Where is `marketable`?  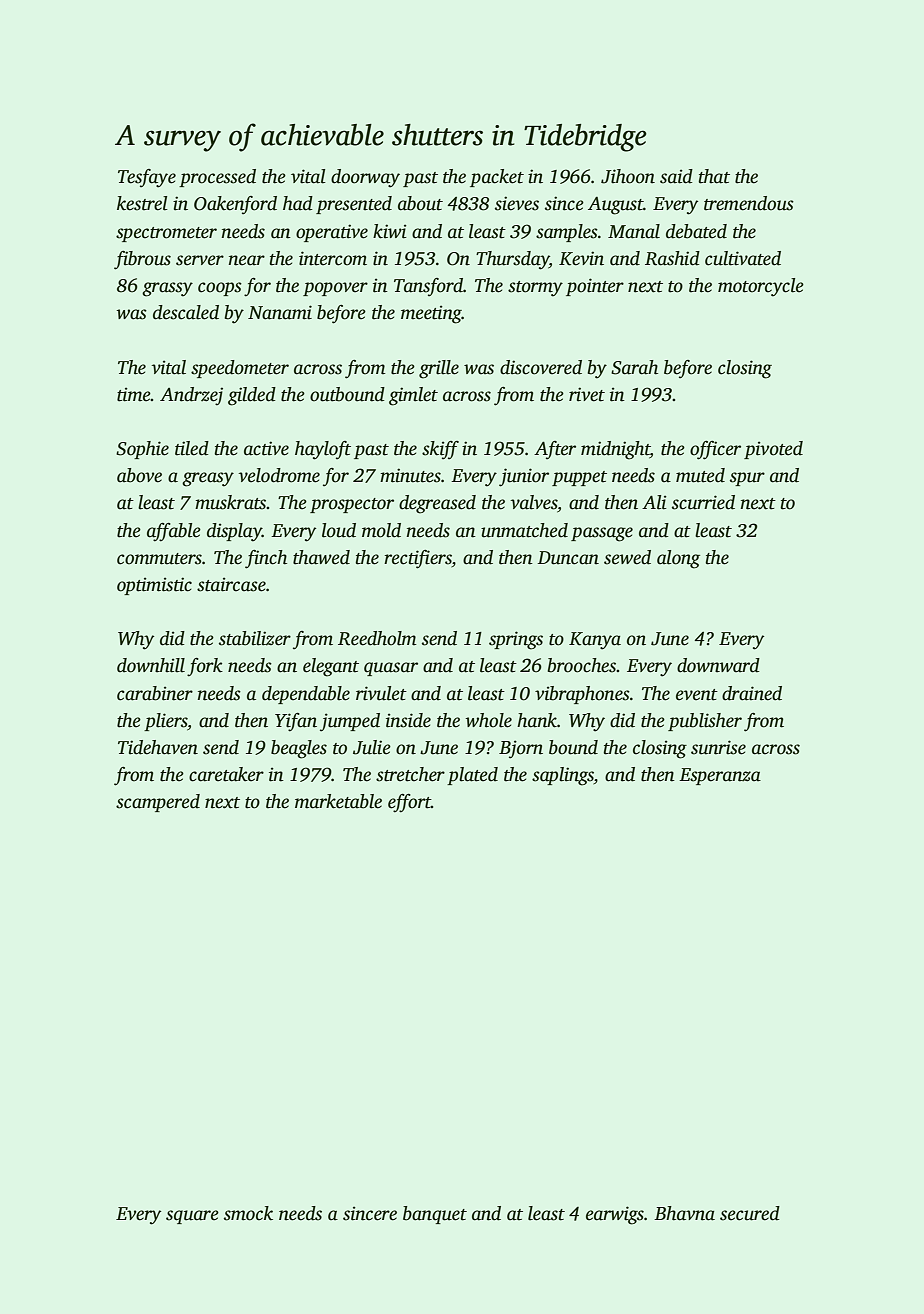 marketable is located at coordinates (338, 801).
